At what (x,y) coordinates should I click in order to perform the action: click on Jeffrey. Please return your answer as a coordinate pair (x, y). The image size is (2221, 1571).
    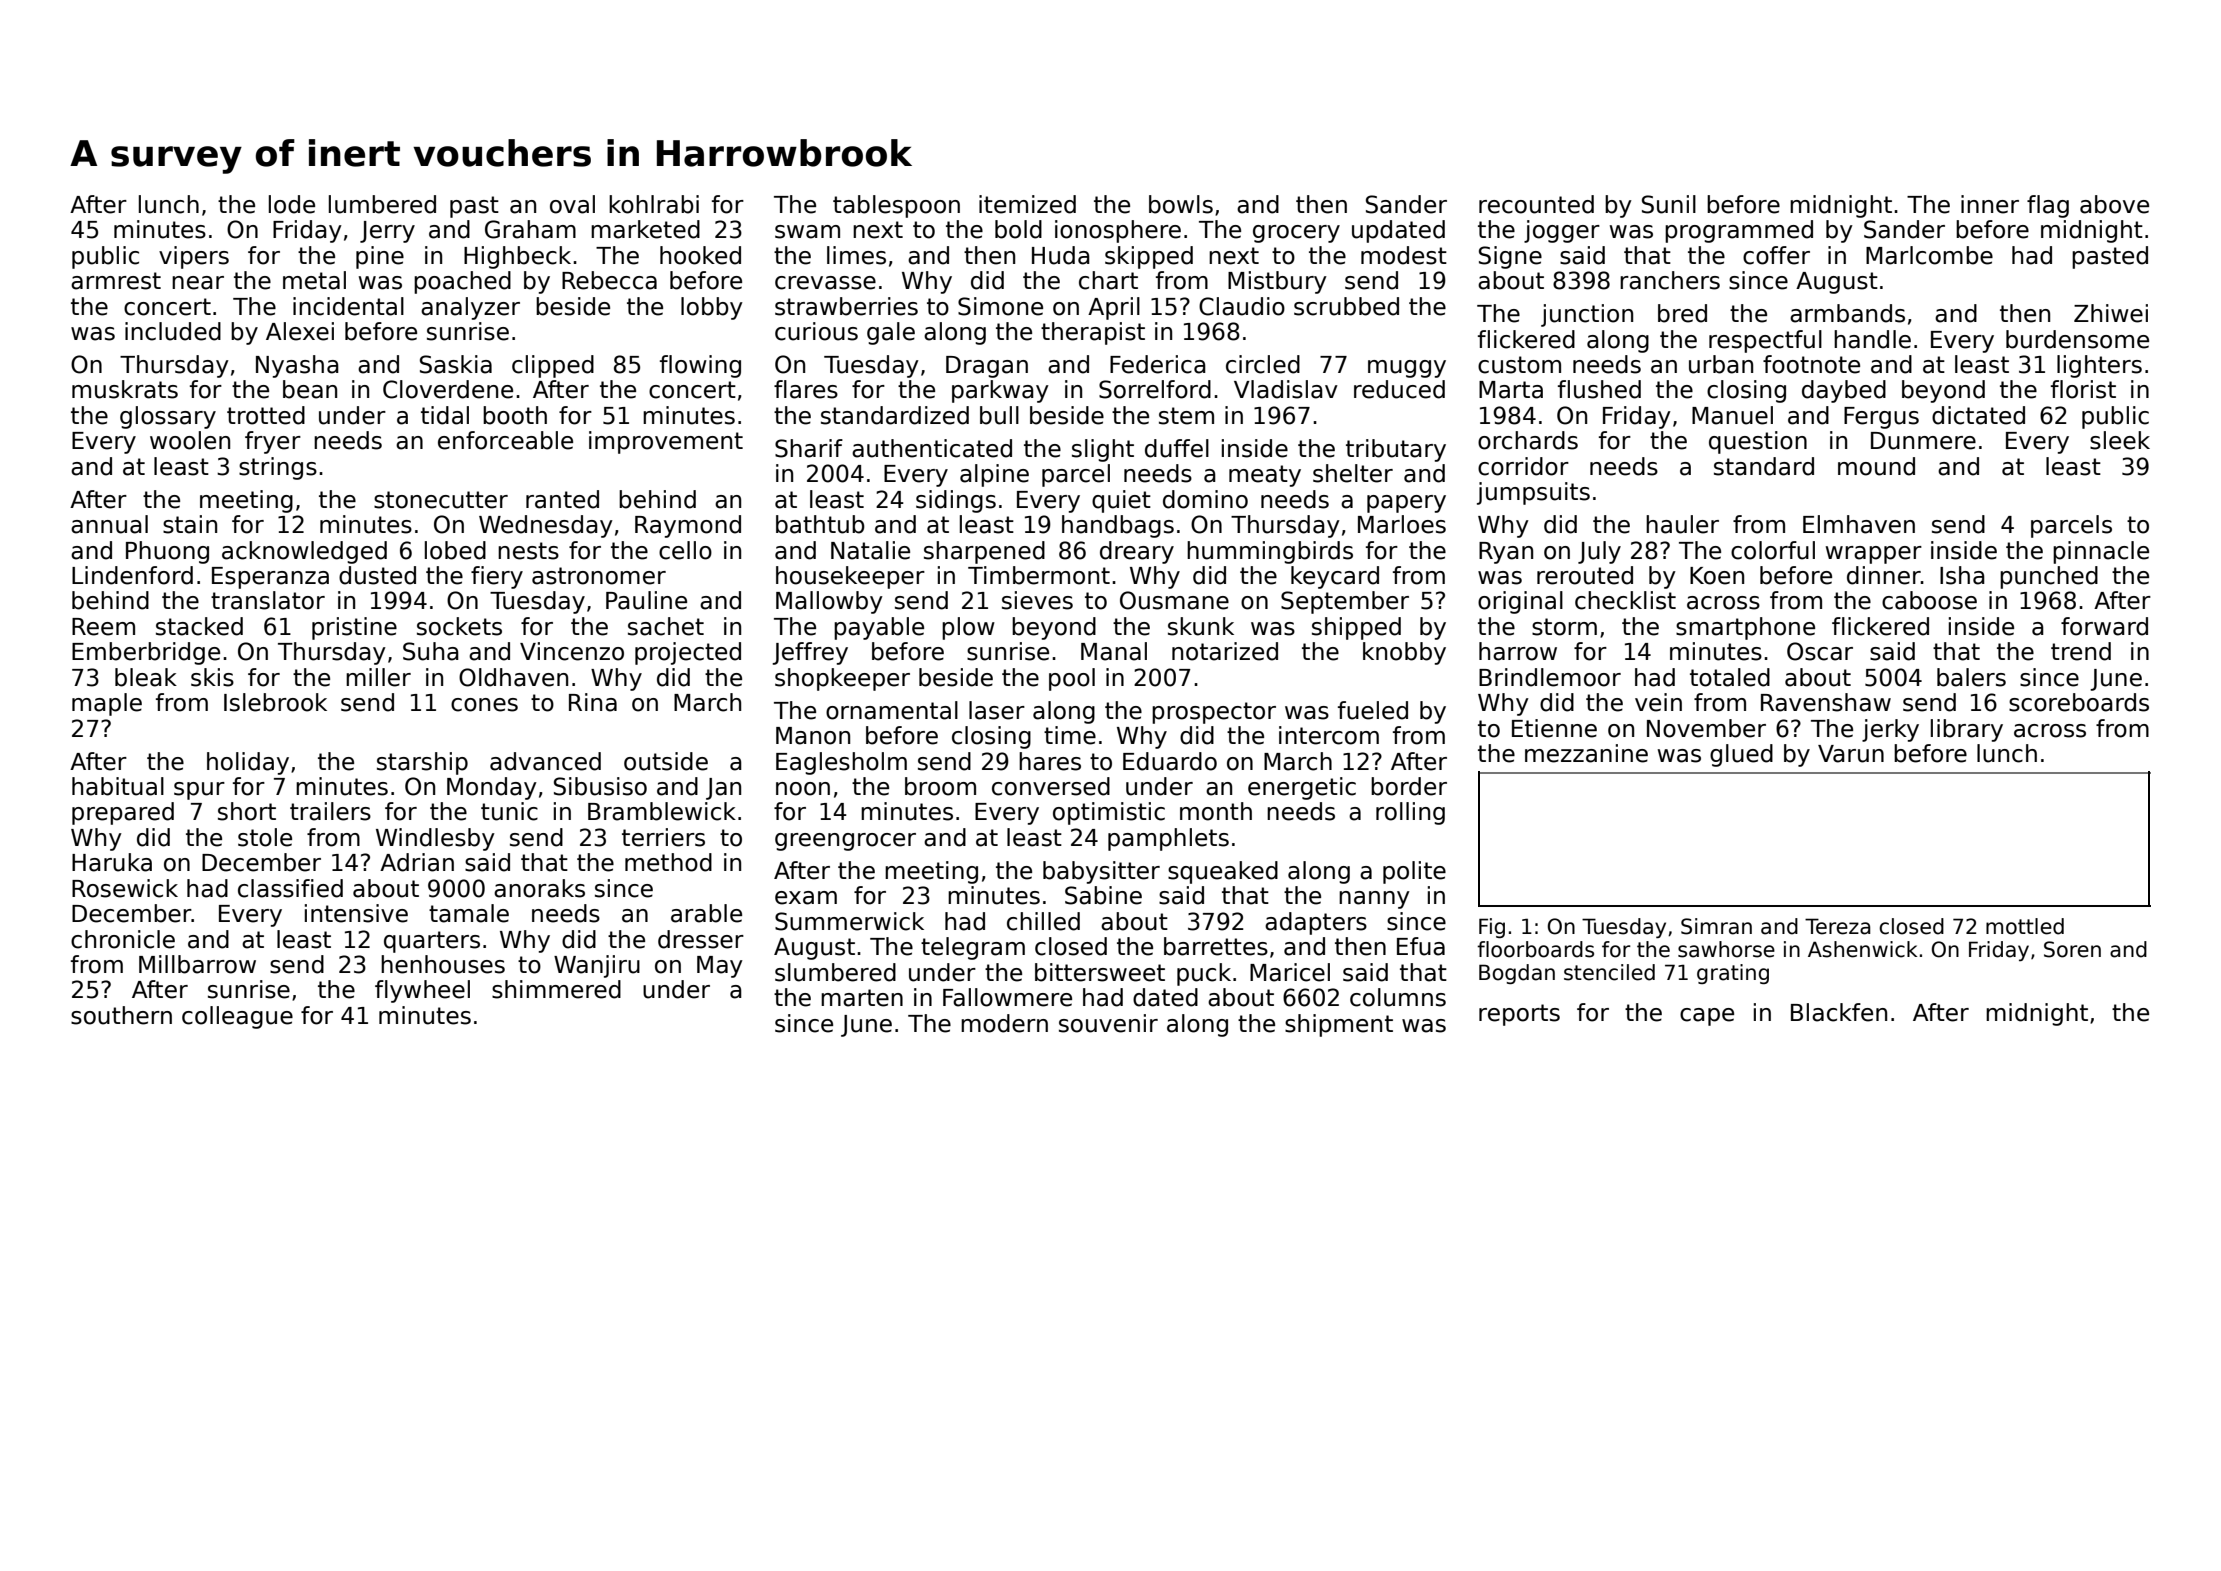
    Looking at the image, I should click on (810, 653).
